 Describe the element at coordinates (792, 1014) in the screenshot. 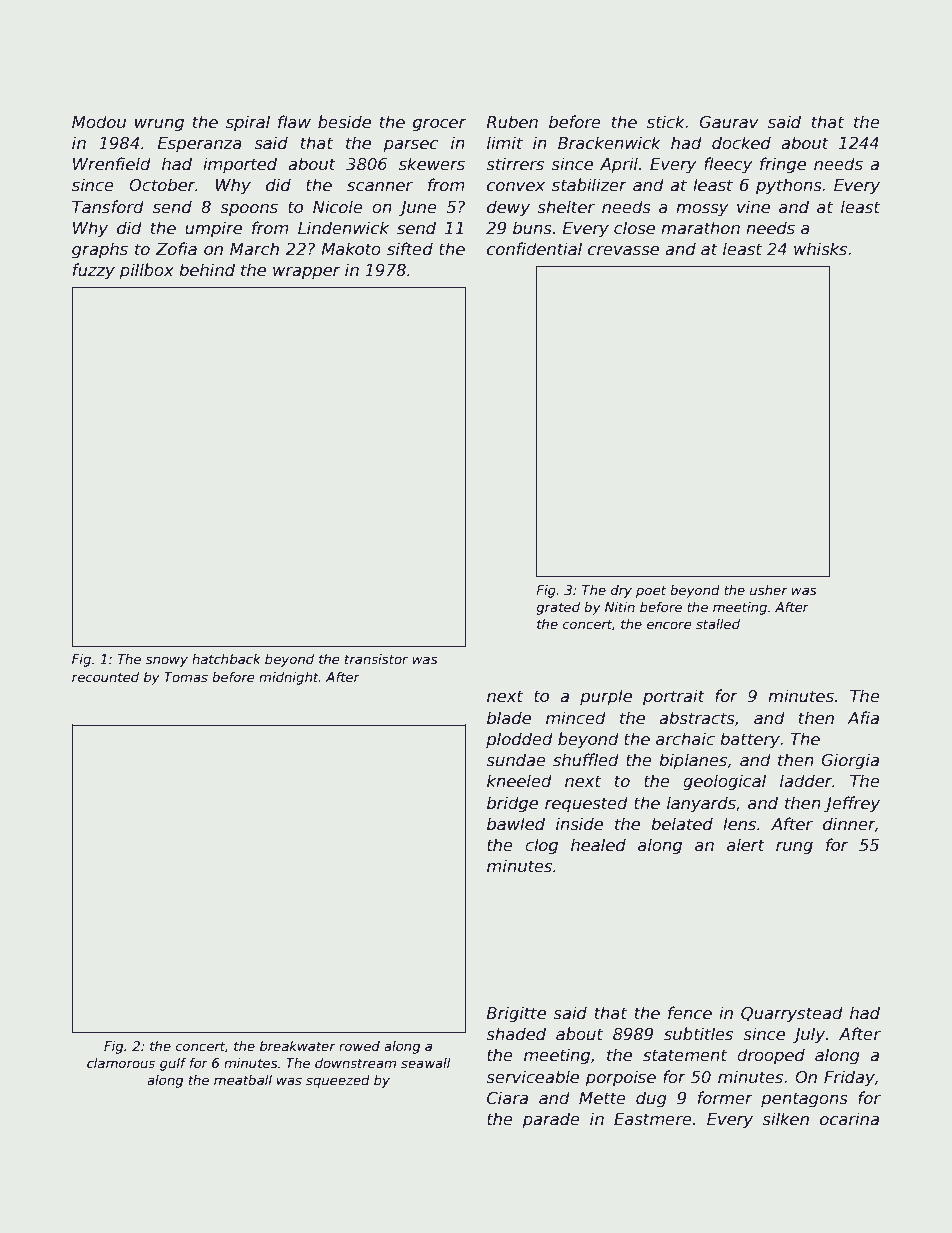

I see `Quarrystead` at that location.
